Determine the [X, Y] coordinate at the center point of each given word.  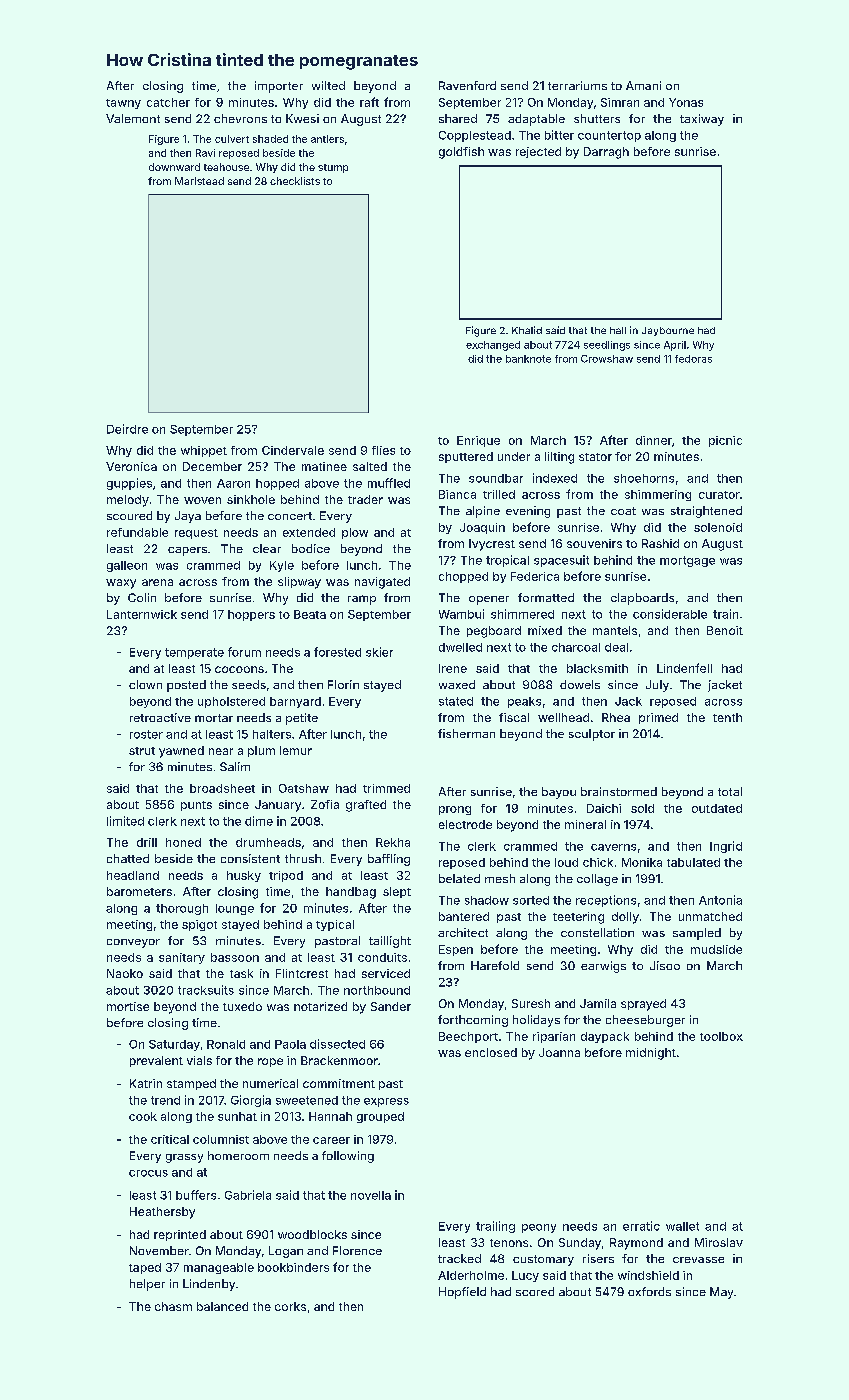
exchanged [493, 346]
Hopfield [462, 1293]
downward [174, 167]
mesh [500, 878]
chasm [173, 1306]
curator [719, 495]
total [730, 791]
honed [183, 842]
